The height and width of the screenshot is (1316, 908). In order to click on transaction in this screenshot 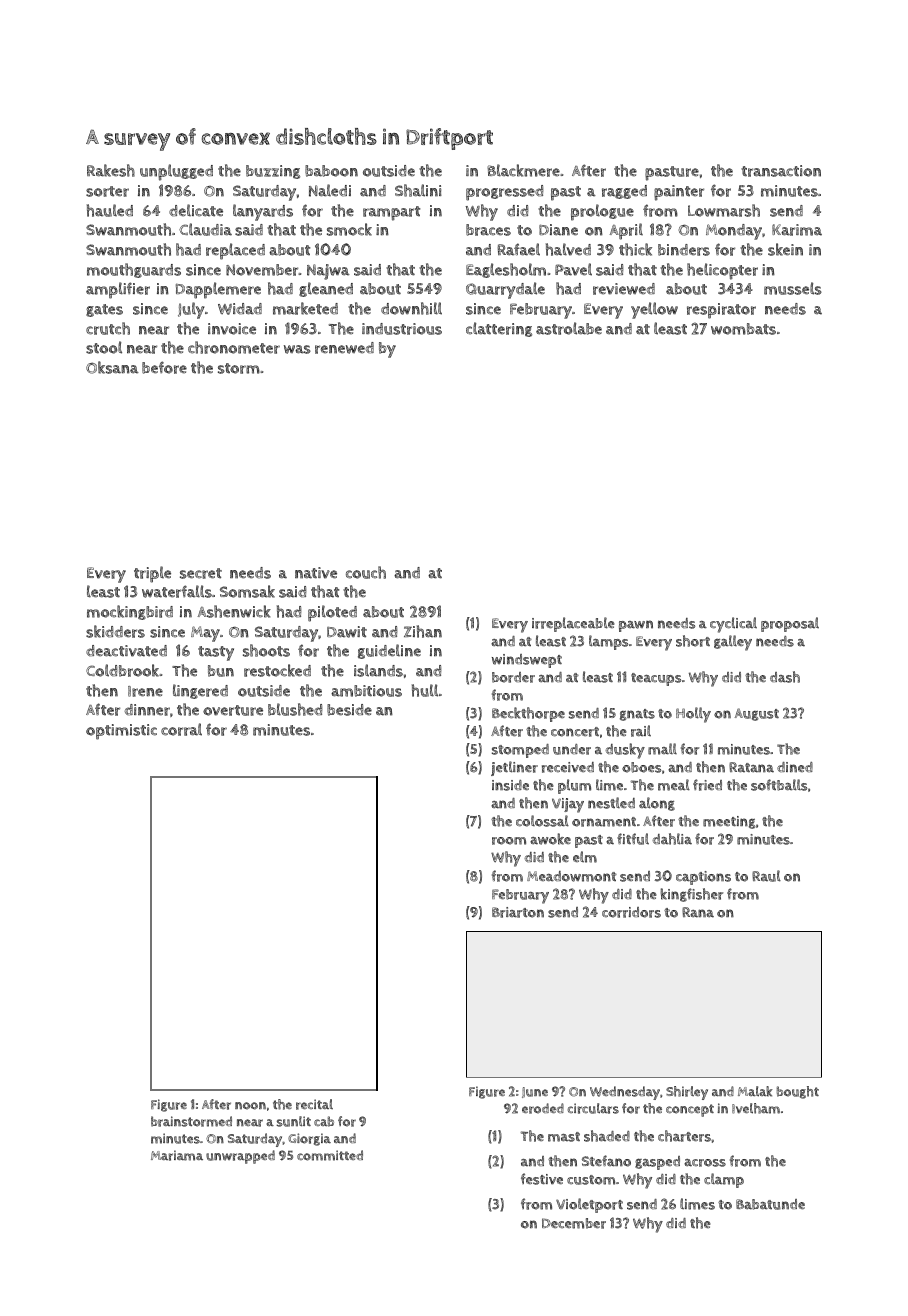, I will do `click(781, 171)`.
